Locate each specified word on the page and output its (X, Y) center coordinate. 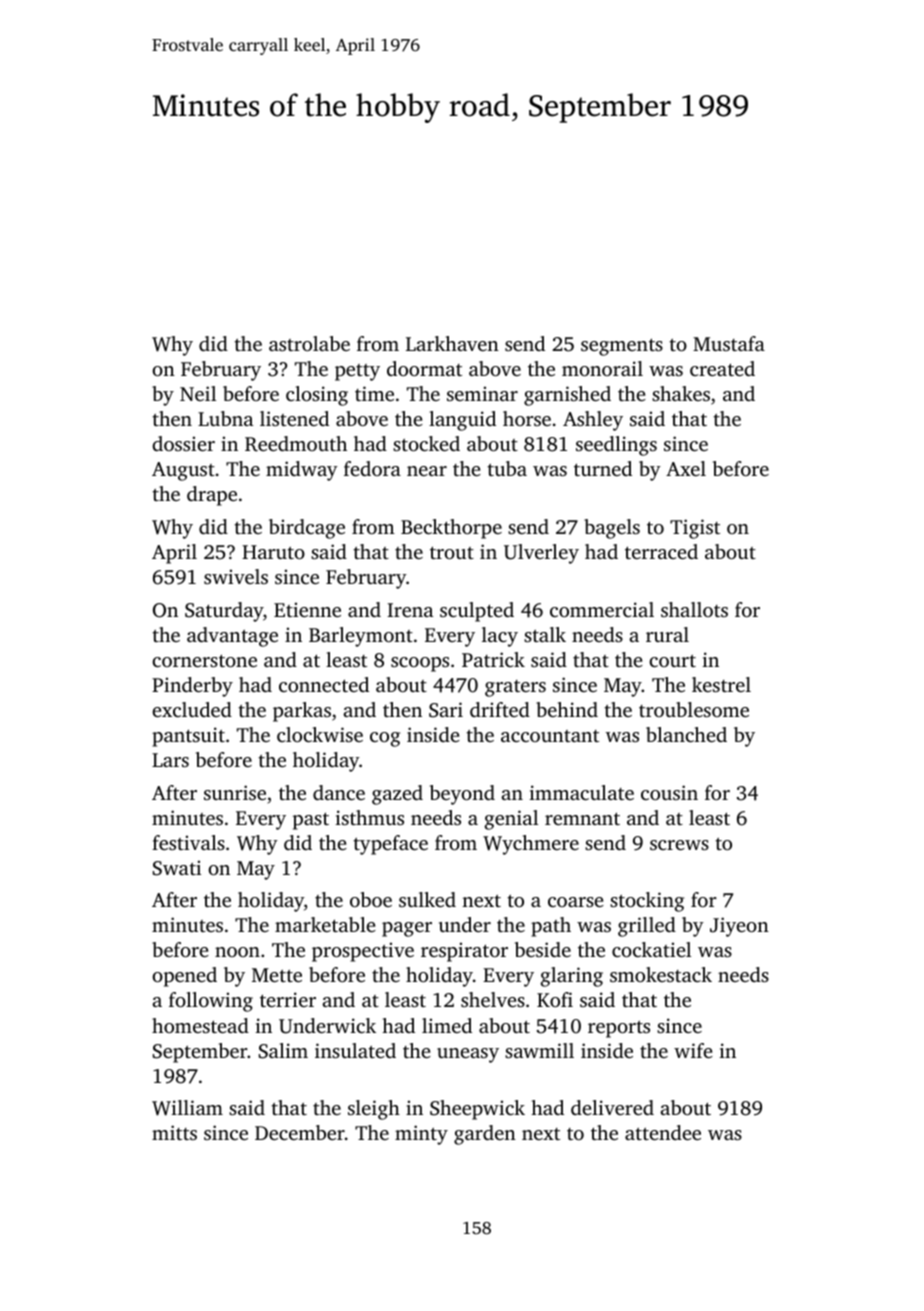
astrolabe (309, 343)
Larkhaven (452, 343)
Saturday (224, 612)
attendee (663, 1132)
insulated (355, 1050)
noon (237, 952)
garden (485, 1135)
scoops (420, 664)
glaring (572, 977)
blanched (686, 734)
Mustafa (729, 343)
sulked (427, 899)
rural (667, 634)
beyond (462, 795)
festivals (188, 842)
